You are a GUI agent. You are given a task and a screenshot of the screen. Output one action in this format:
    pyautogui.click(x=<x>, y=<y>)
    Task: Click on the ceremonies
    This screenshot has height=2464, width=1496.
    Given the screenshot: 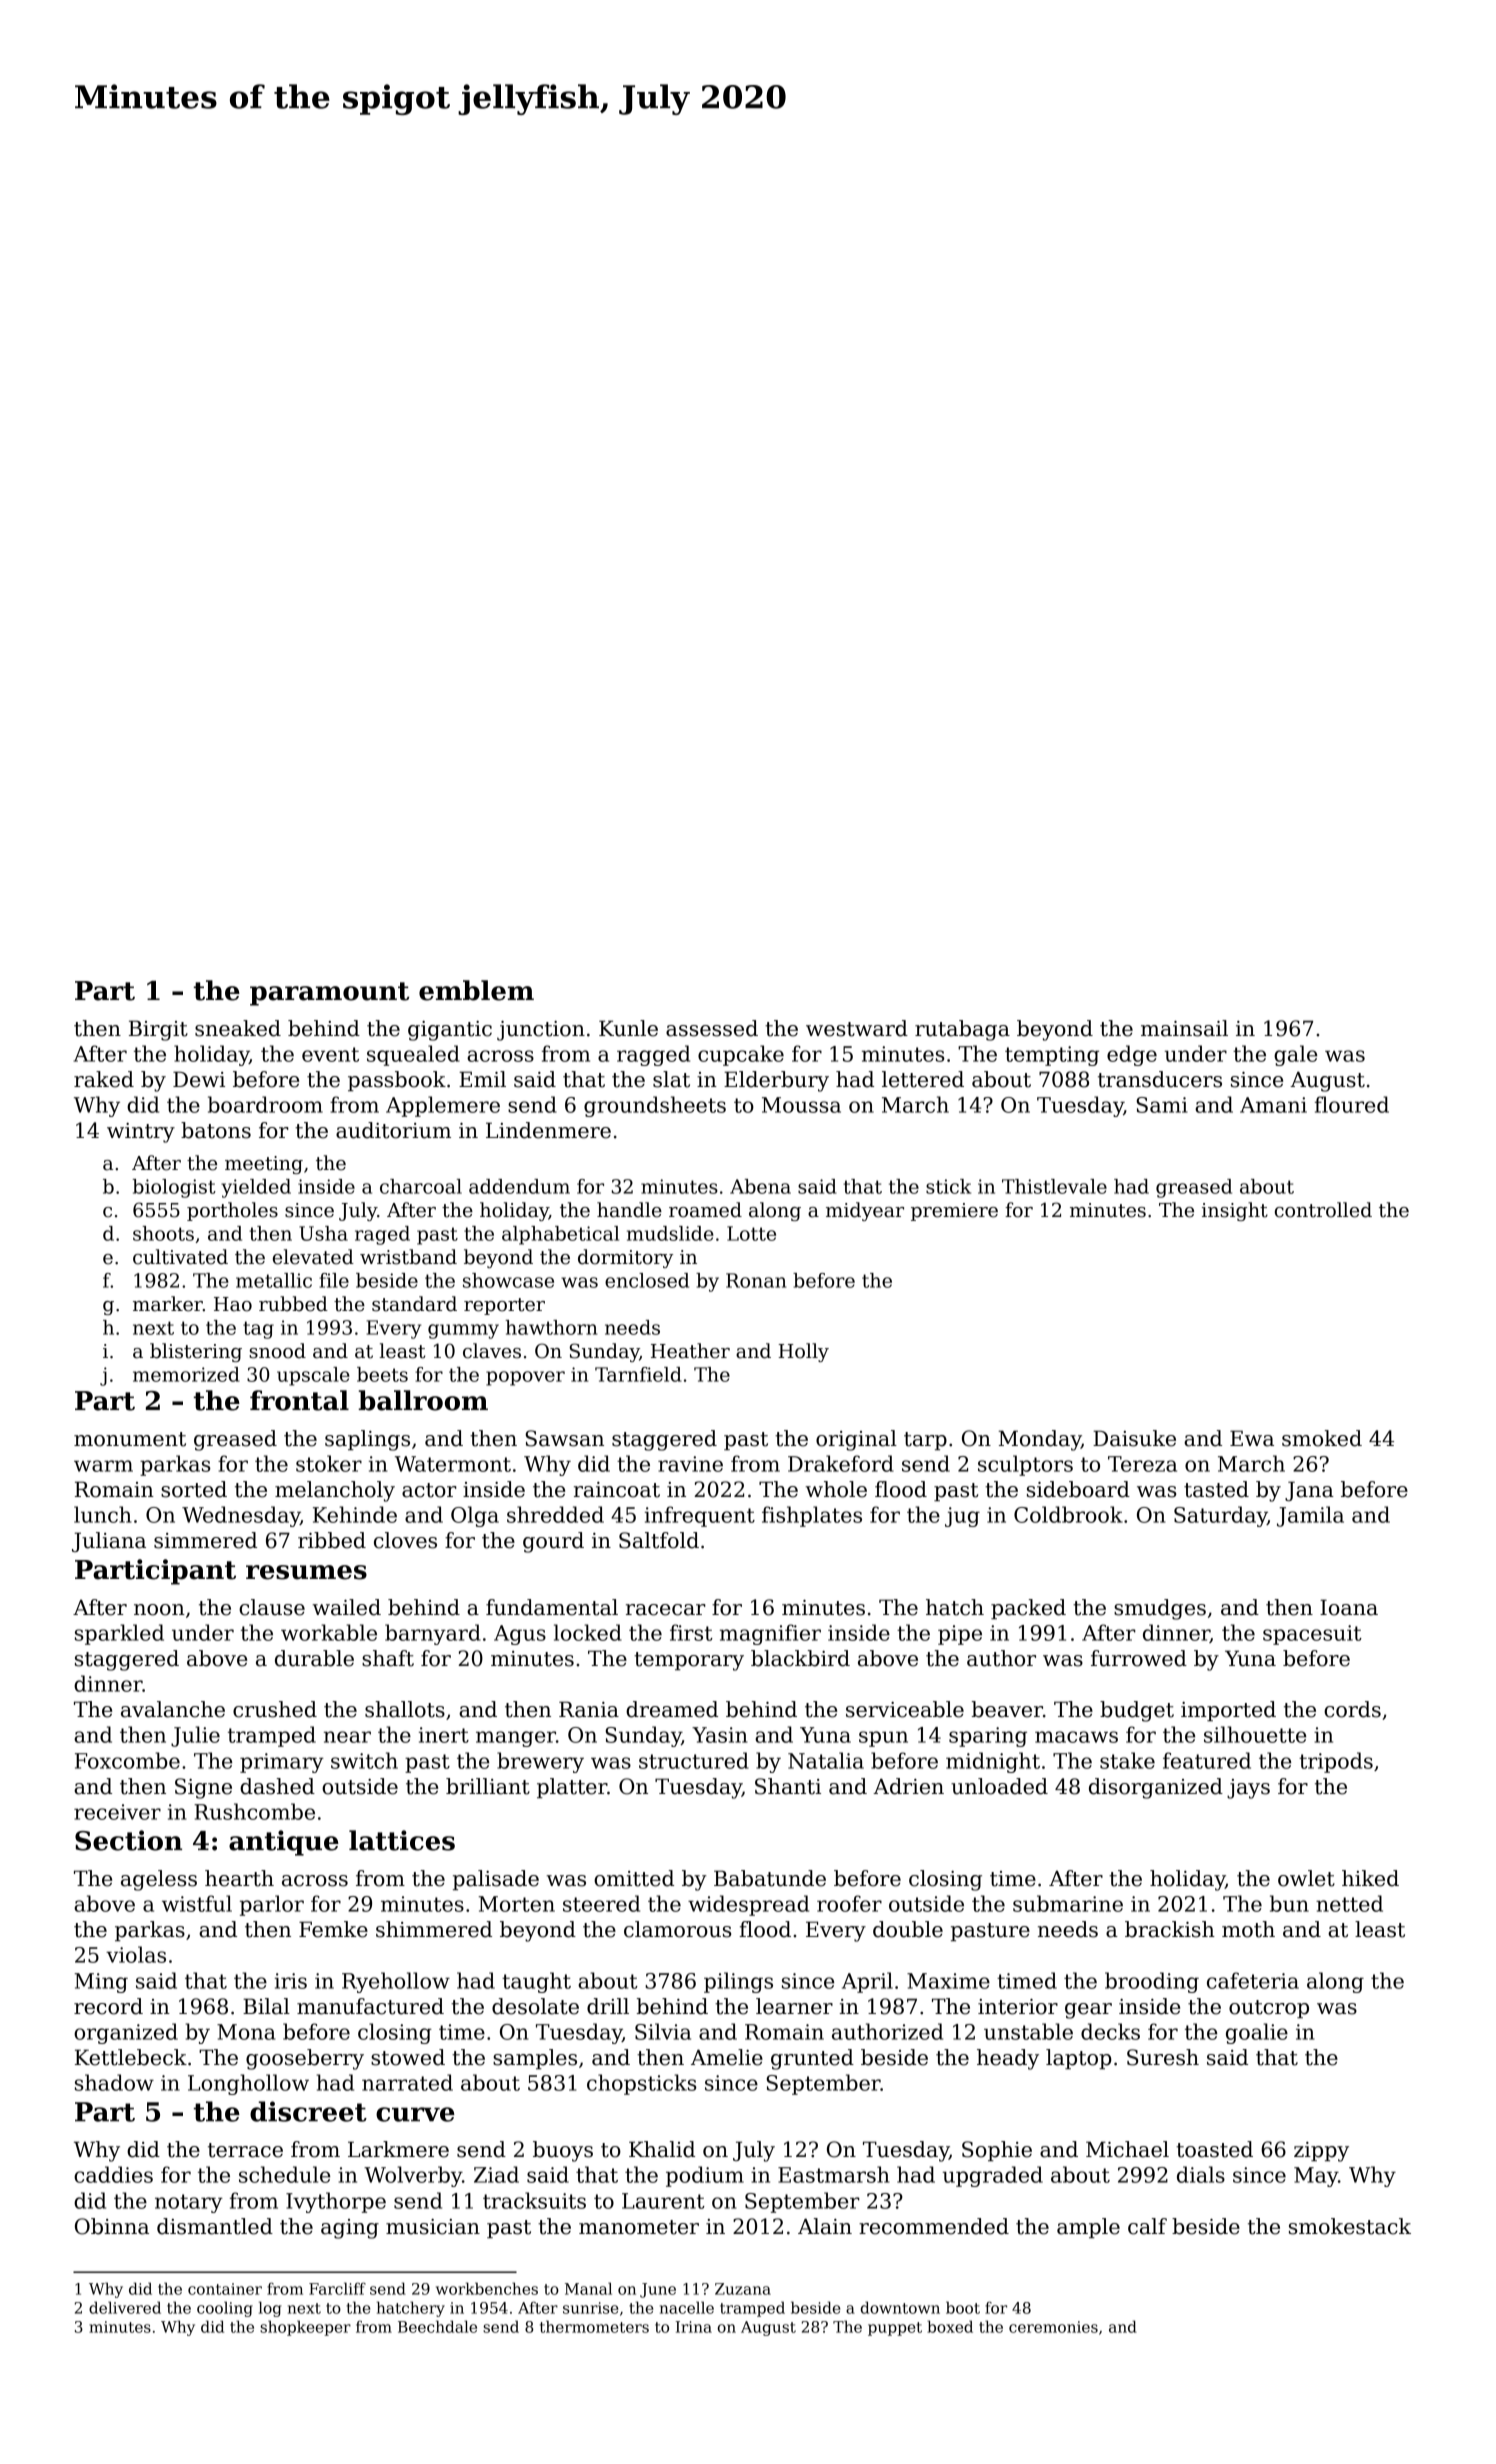 What is the action you would take?
    pyautogui.click(x=1053, y=2327)
